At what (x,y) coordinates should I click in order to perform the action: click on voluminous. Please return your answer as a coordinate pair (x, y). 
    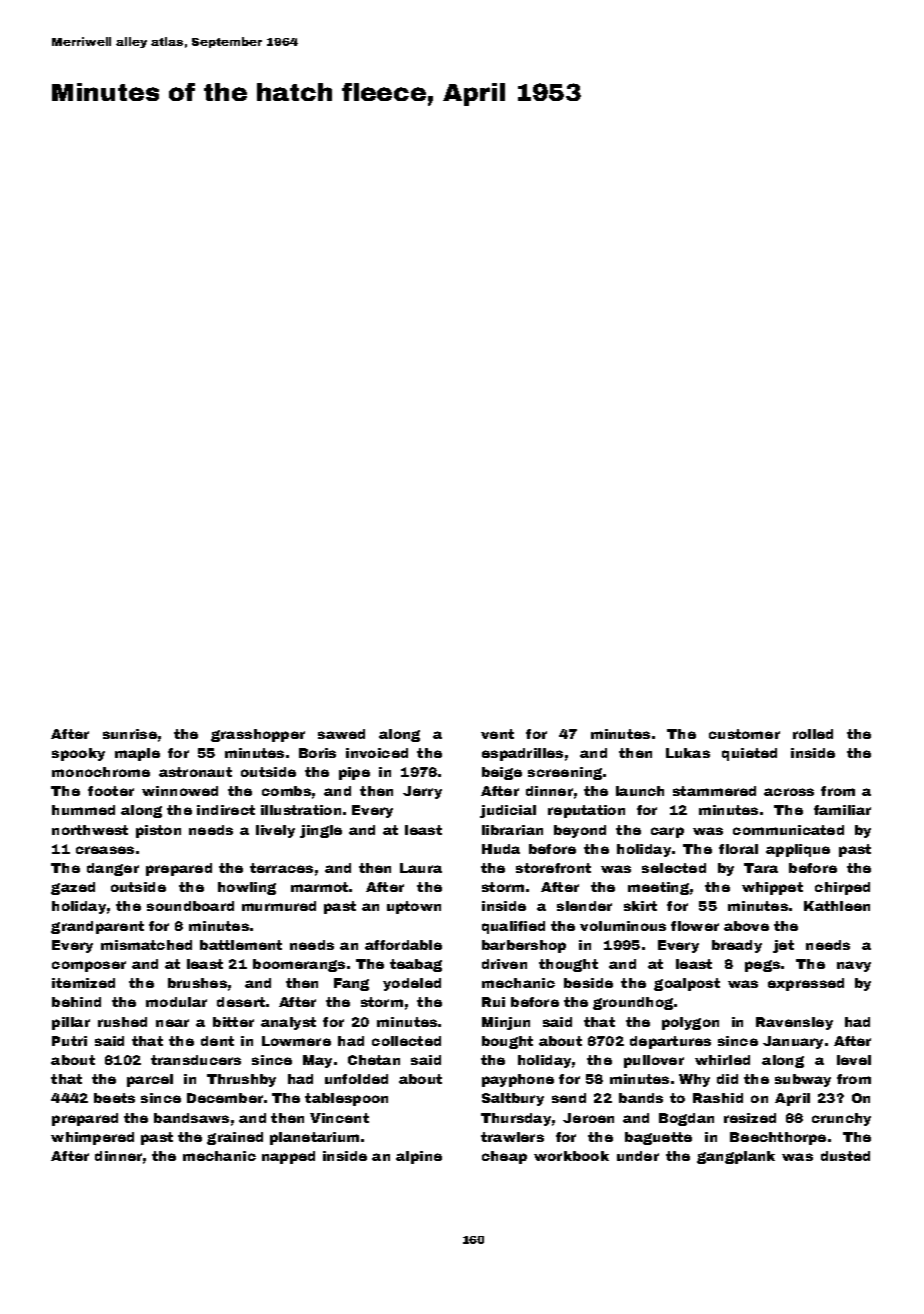
    Looking at the image, I should click on (623, 926).
